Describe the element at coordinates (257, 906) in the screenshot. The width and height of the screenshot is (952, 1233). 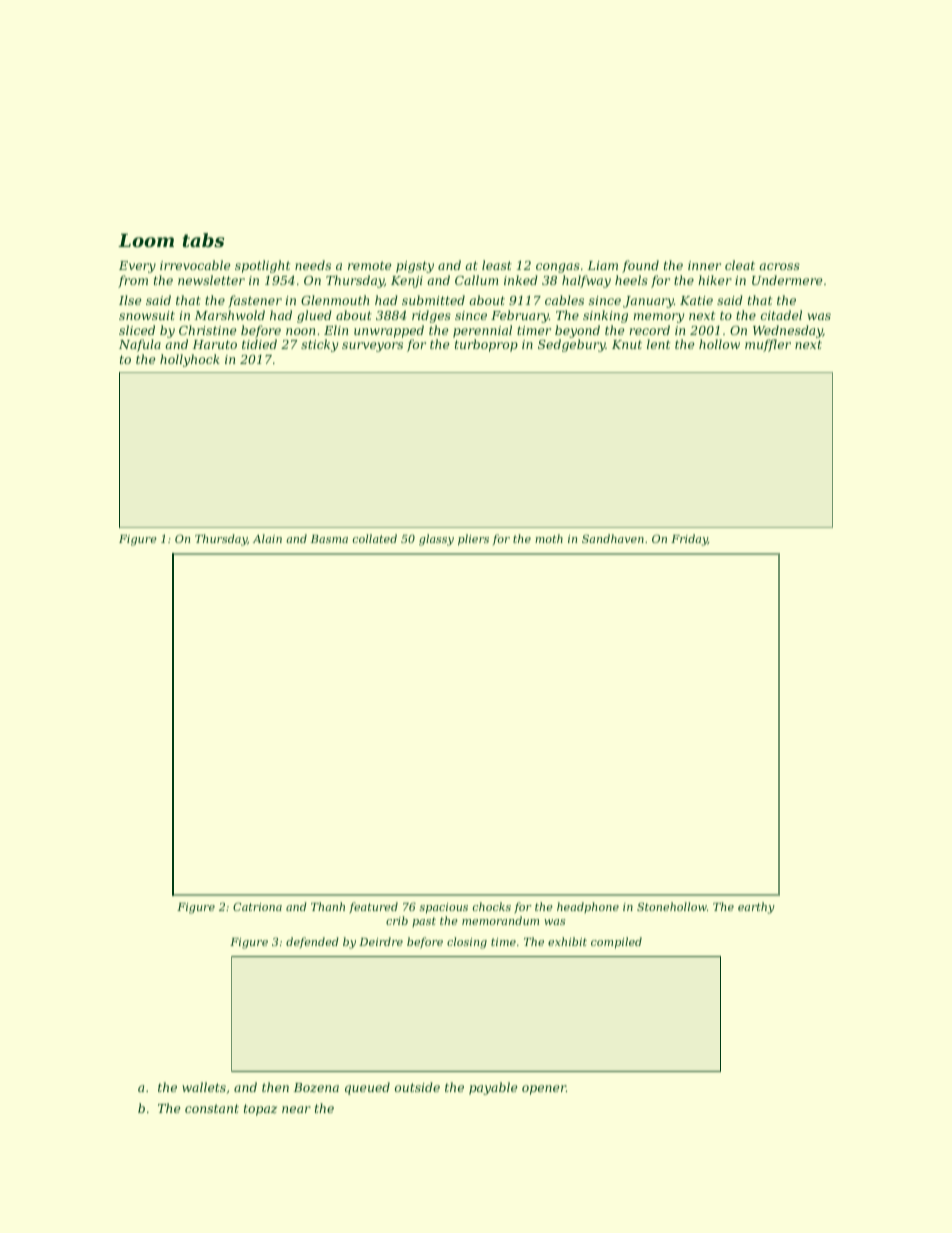
I see `Catriona` at that location.
